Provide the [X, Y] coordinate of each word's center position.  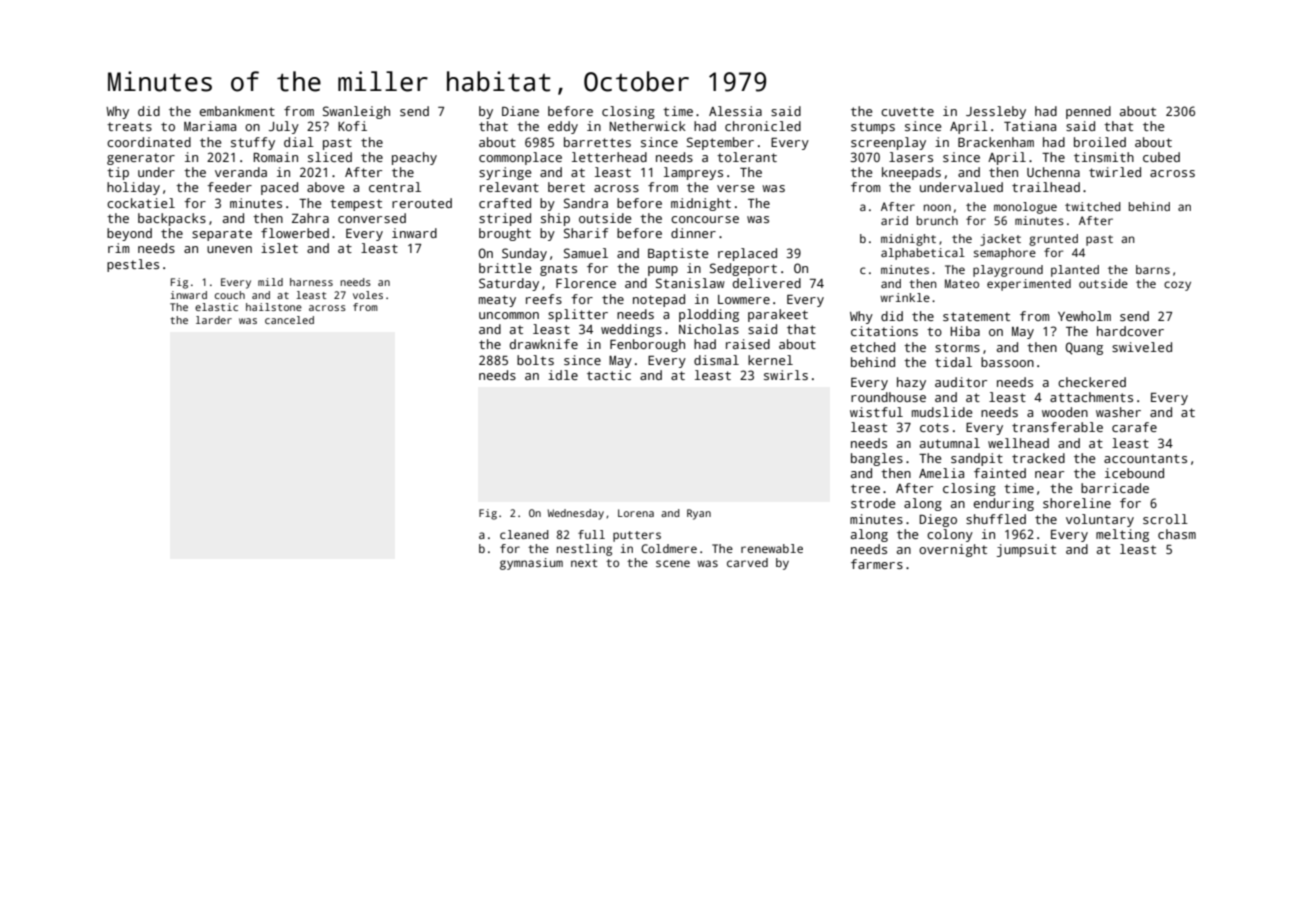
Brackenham [996, 142]
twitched [1093, 206]
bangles [877, 459]
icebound [1134, 473]
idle [563, 375]
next [584, 563]
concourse [705, 219]
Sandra [586, 203]
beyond [129, 234]
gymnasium [531, 564]
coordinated [149, 142]
